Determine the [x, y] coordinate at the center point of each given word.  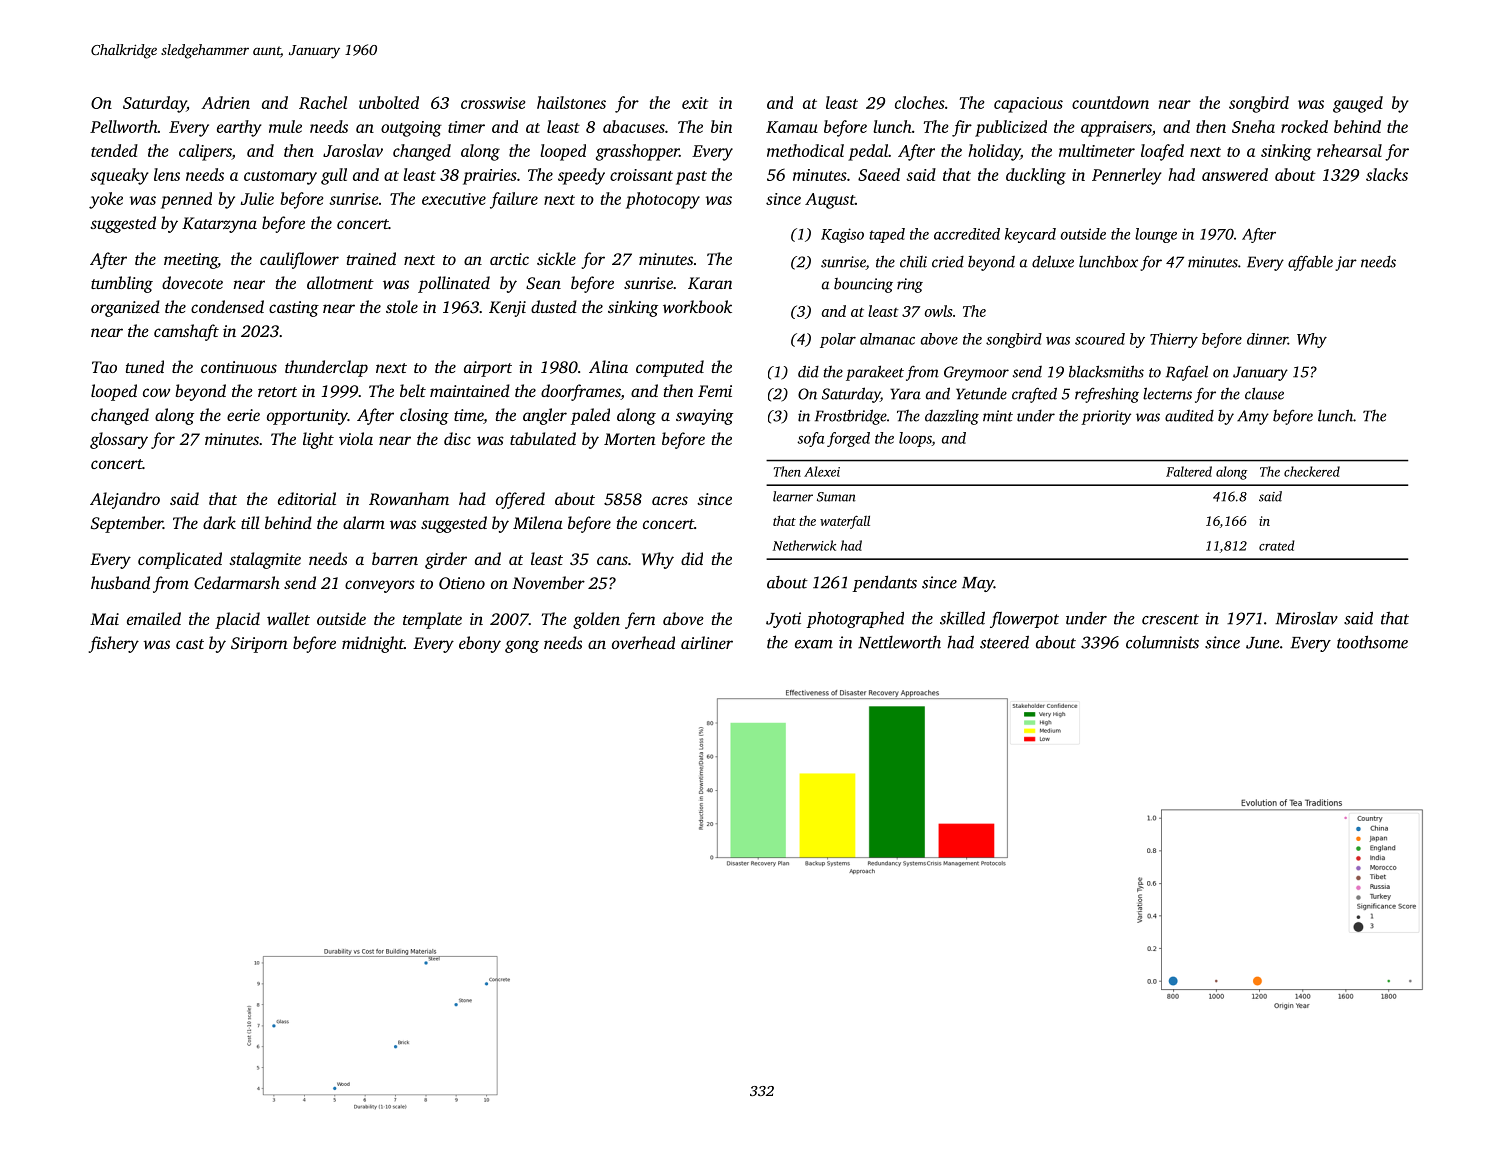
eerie [243, 415]
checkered [1312, 471]
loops [915, 439]
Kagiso [842, 235]
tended [114, 150]
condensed [227, 306]
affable [1310, 263]
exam [814, 644]
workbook [697, 306]
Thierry [1174, 340]
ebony [480, 644]
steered [1004, 642]
